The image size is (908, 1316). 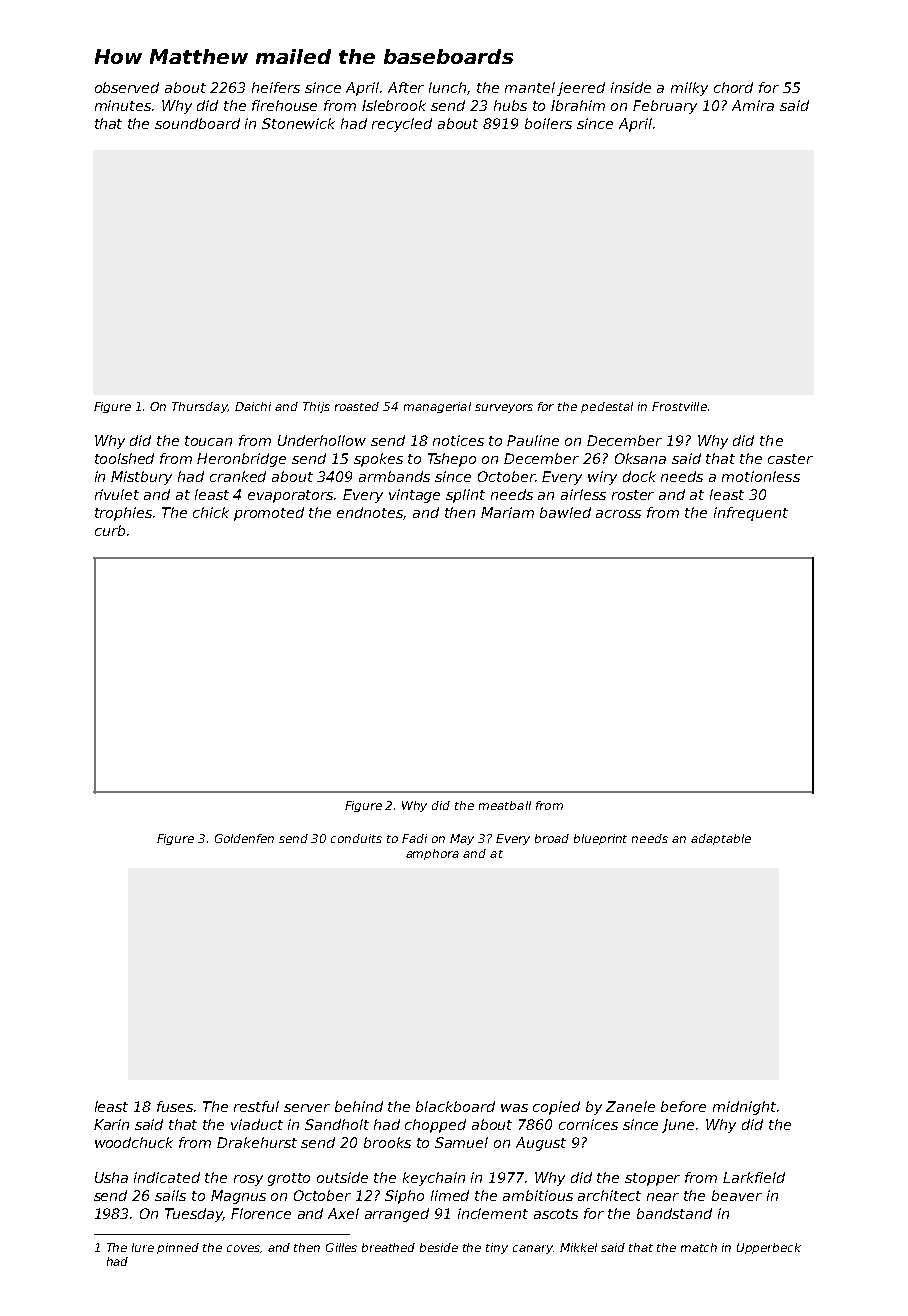 I want to click on fuses, so click(x=175, y=1106).
